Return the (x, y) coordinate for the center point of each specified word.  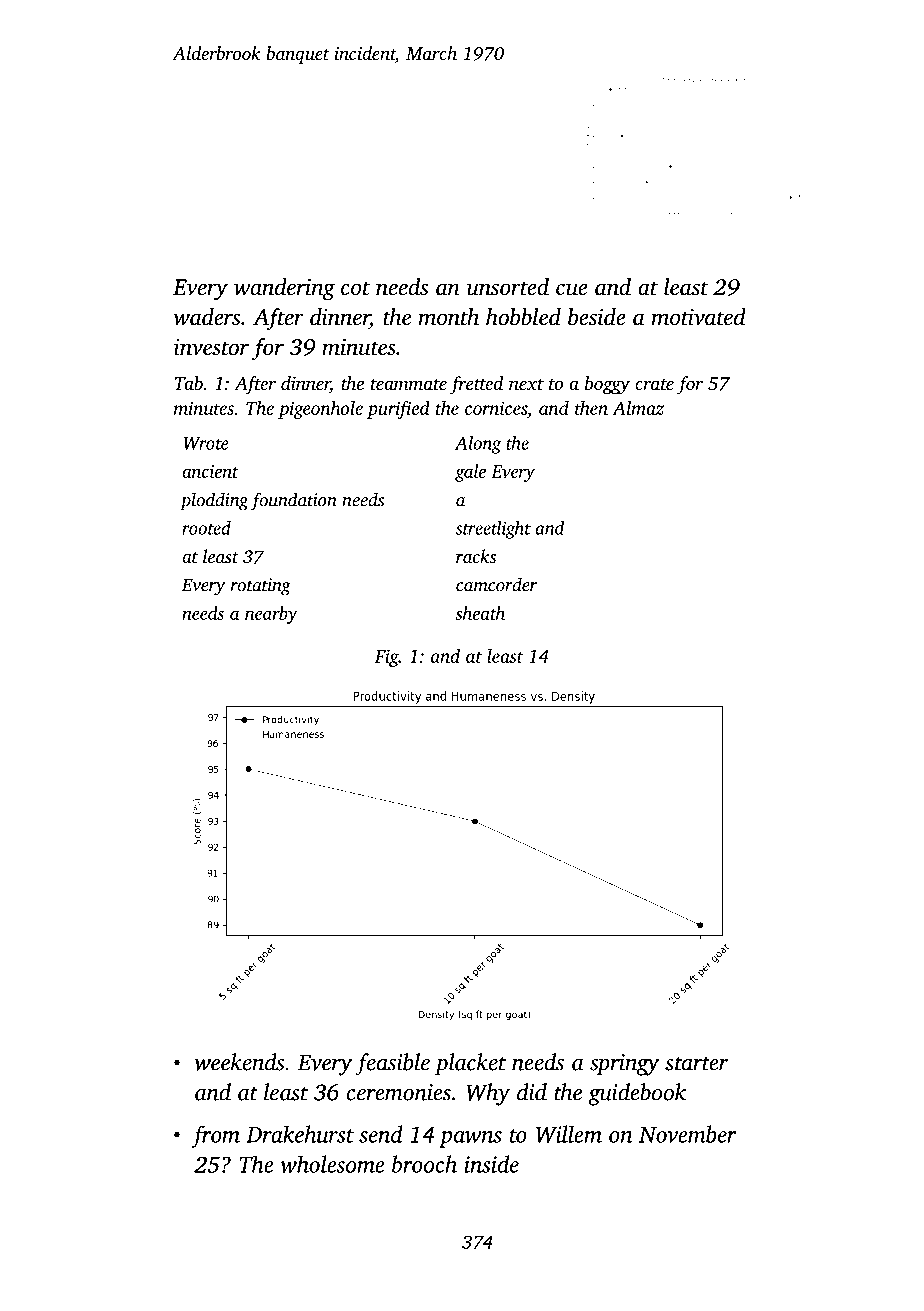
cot (355, 288)
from (215, 1136)
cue (572, 289)
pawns (470, 1139)
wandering (284, 289)
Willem (569, 1134)
